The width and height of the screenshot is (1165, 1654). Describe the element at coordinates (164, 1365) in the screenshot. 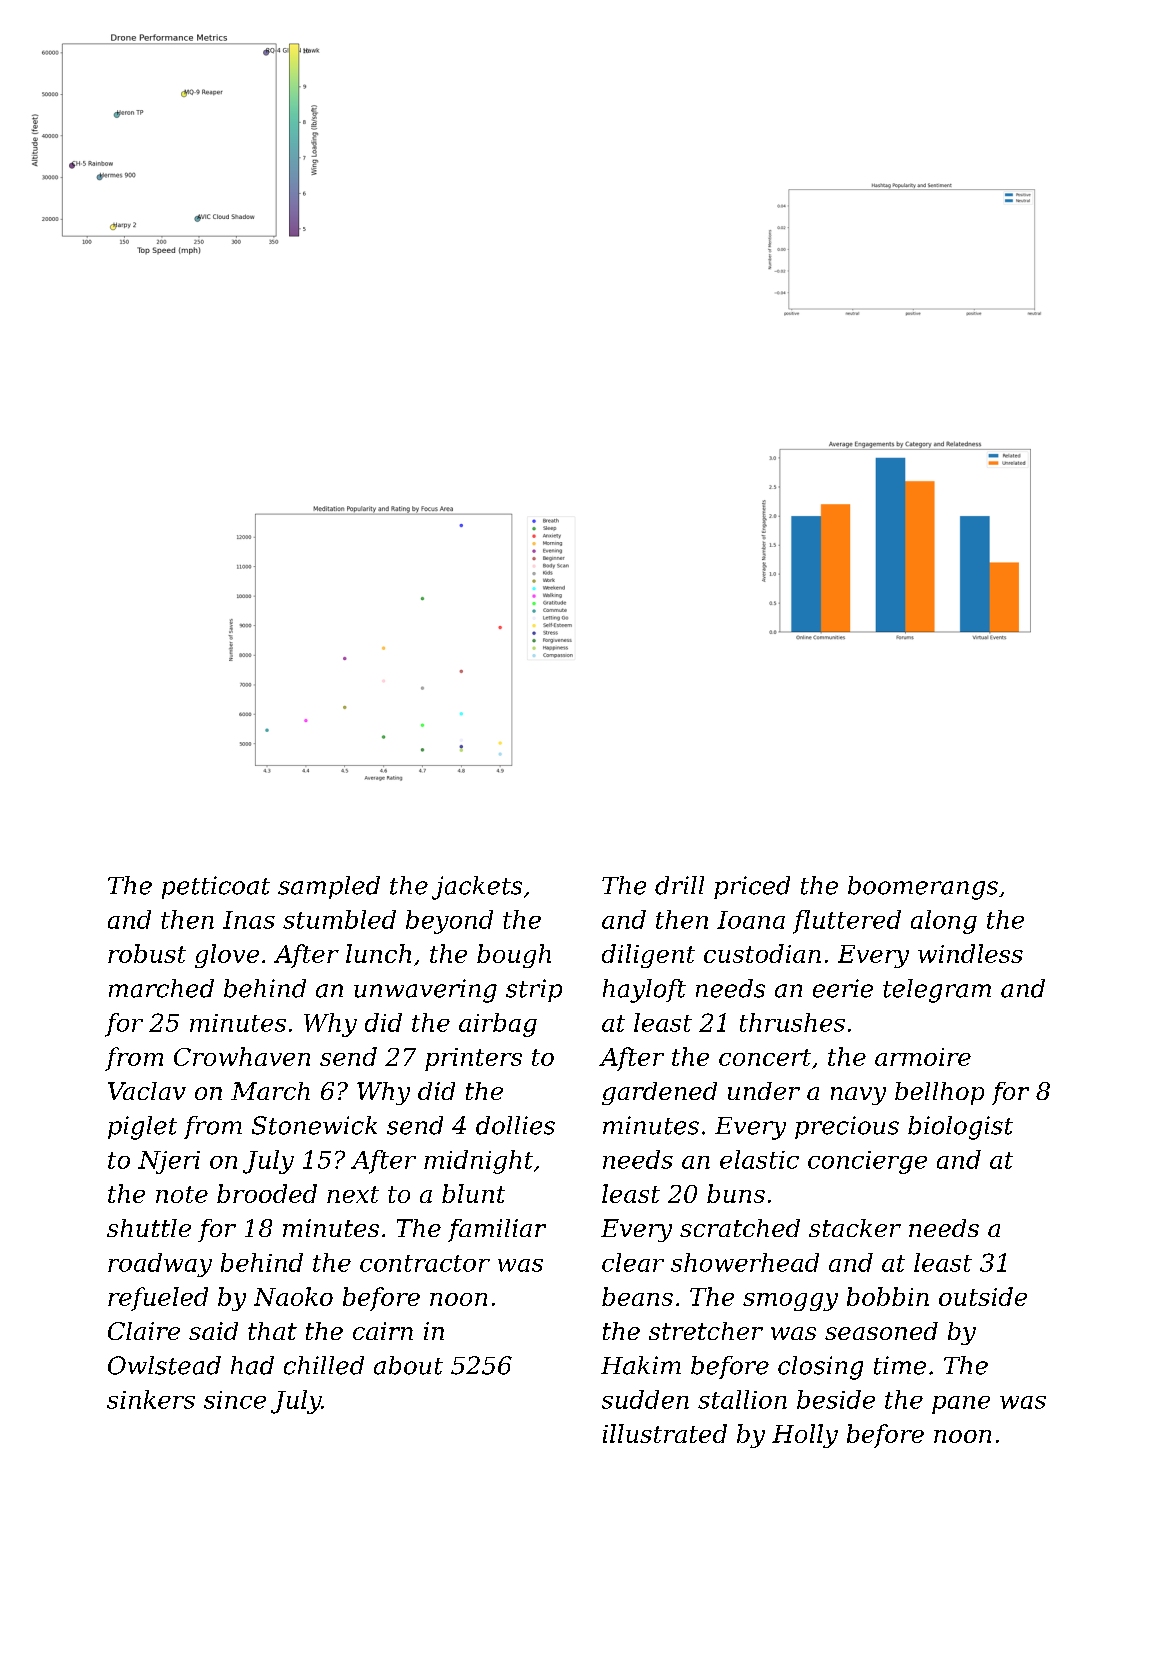

I see `Owlstead` at that location.
